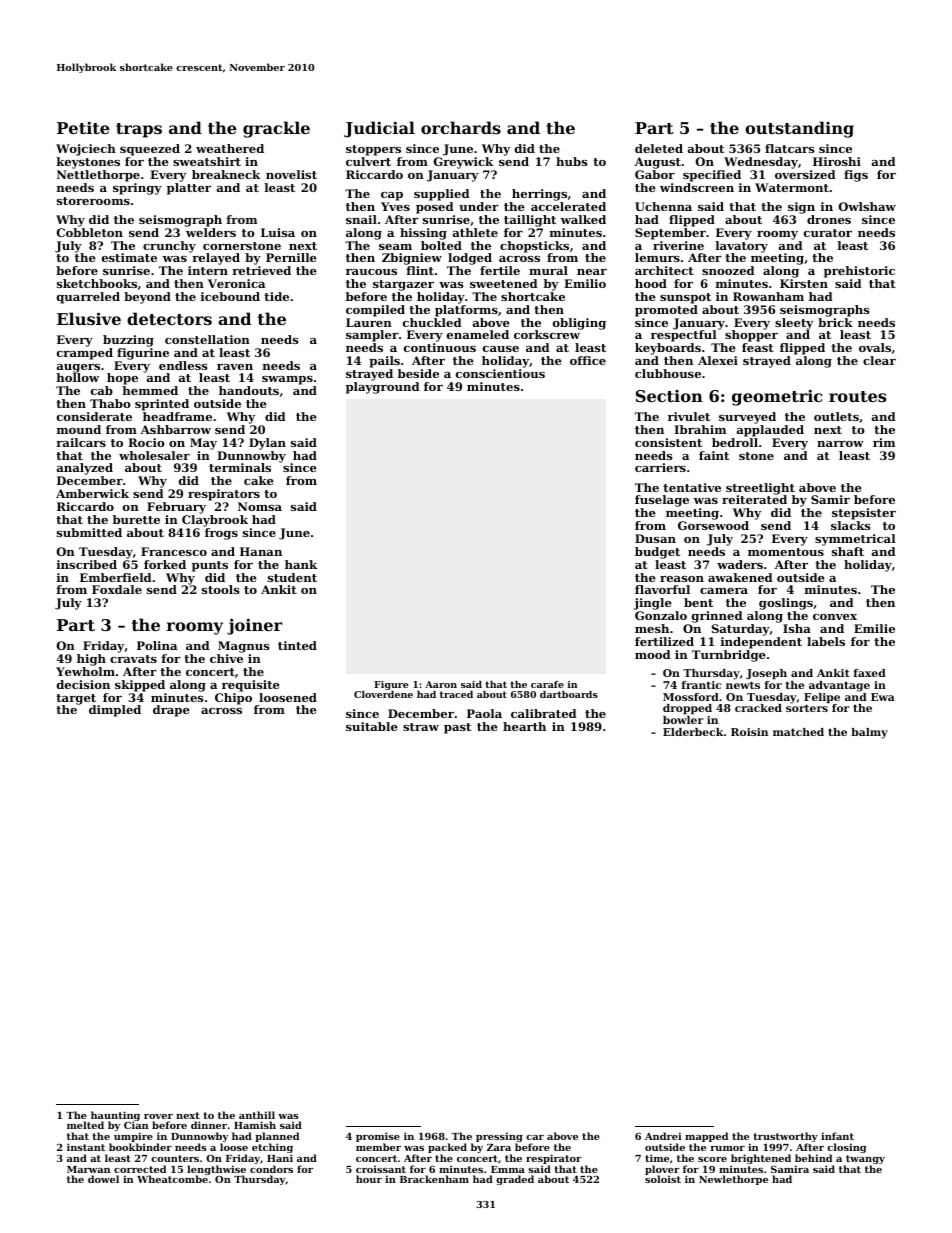 The width and height of the document is (952, 1233). What do you see at coordinates (115, 711) in the document?
I see `dimpled` at bounding box center [115, 711].
